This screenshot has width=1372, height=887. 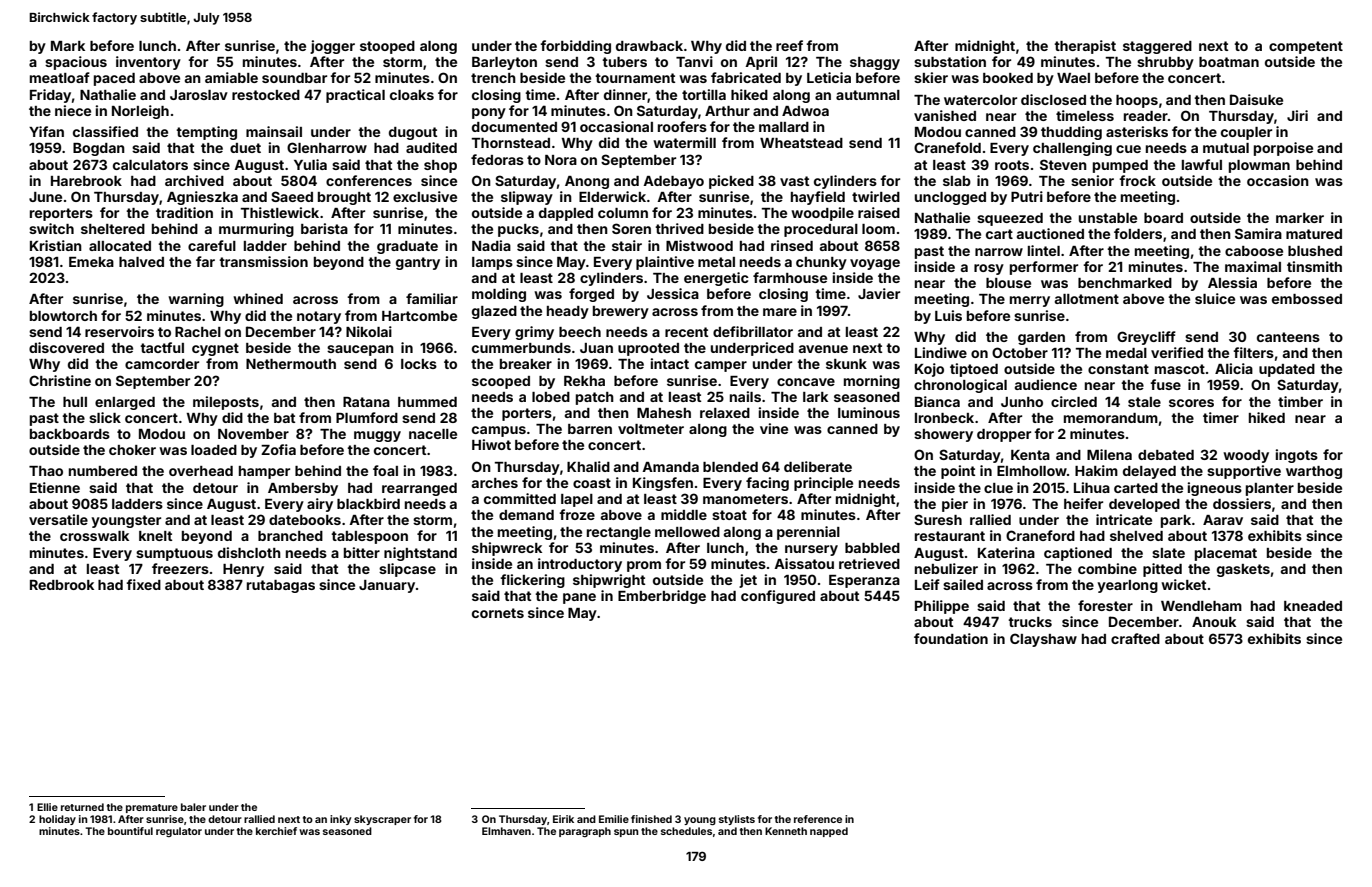 What do you see at coordinates (575, 47) in the screenshot?
I see `forbidding` at bounding box center [575, 47].
